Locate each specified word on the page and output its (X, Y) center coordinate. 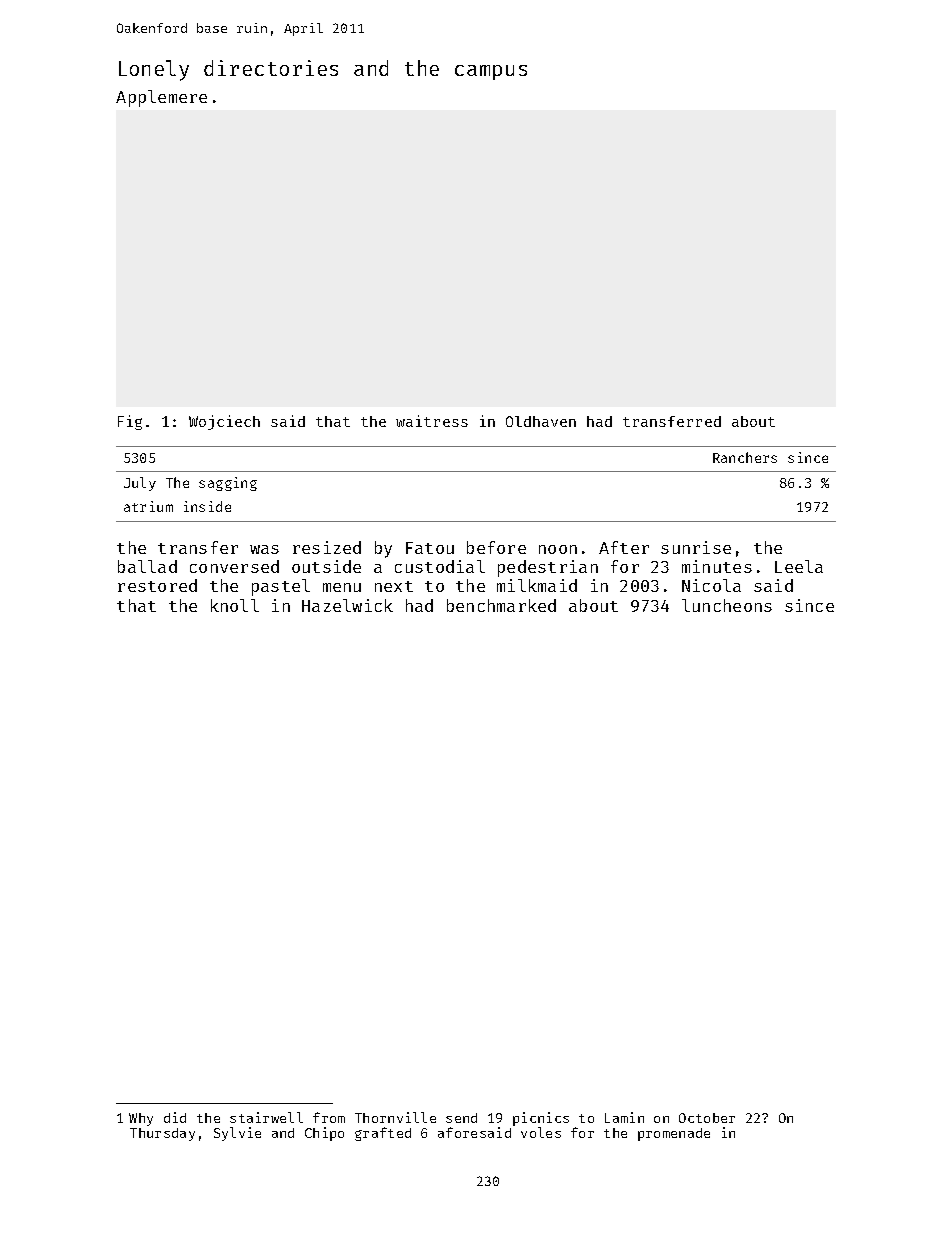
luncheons (727, 605)
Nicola (711, 585)
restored (157, 585)
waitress (432, 421)
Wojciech (224, 422)
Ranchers (745, 457)
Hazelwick (347, 605)
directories (271, 68)
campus (491, 72)
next (394, 586)
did (175, 1117)
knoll (235, 605)
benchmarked (501, 605)
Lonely (154, 70)
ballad (147, 566)
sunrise (696, 547)
